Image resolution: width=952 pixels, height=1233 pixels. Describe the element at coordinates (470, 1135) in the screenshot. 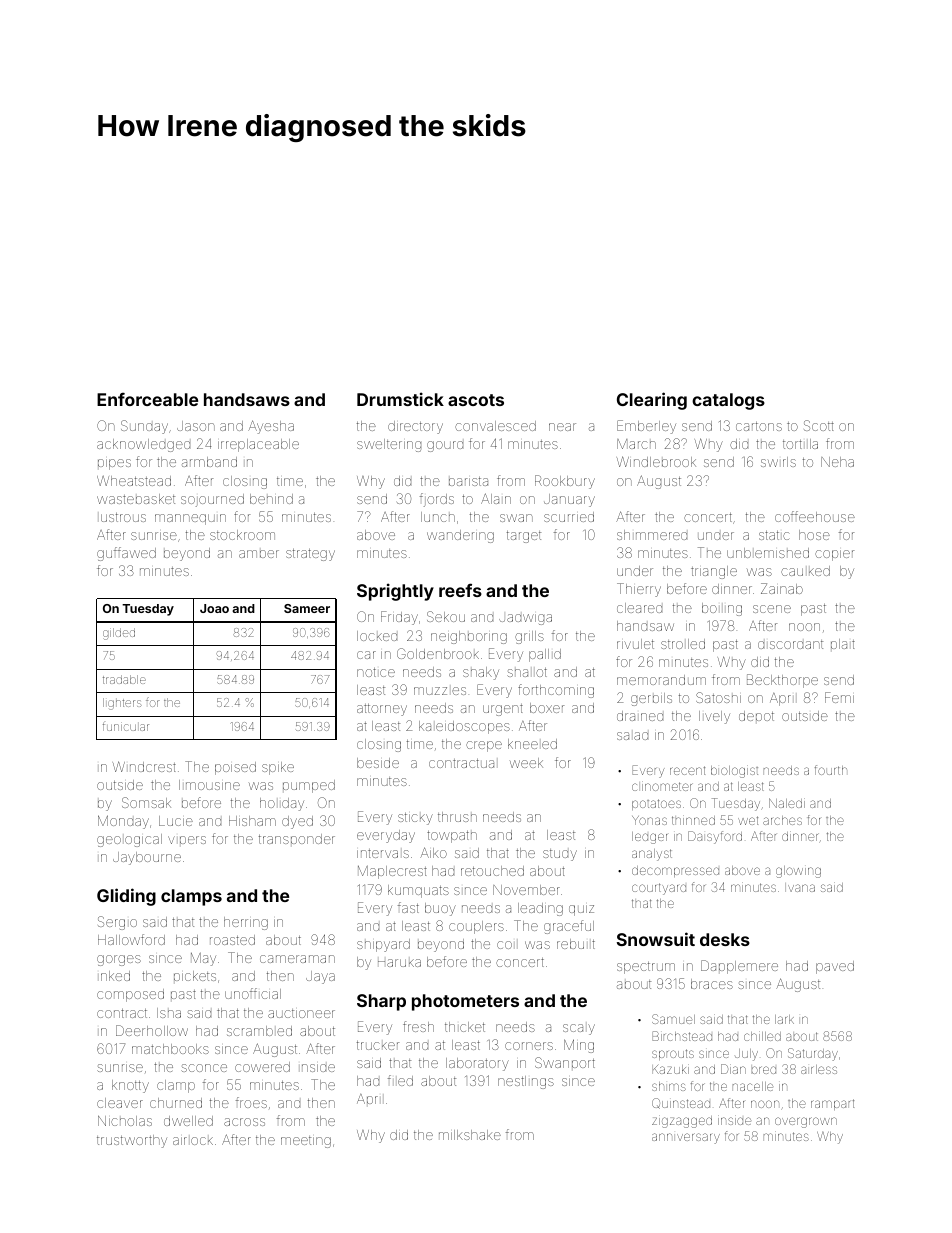

I see `milkshake` at that location.
